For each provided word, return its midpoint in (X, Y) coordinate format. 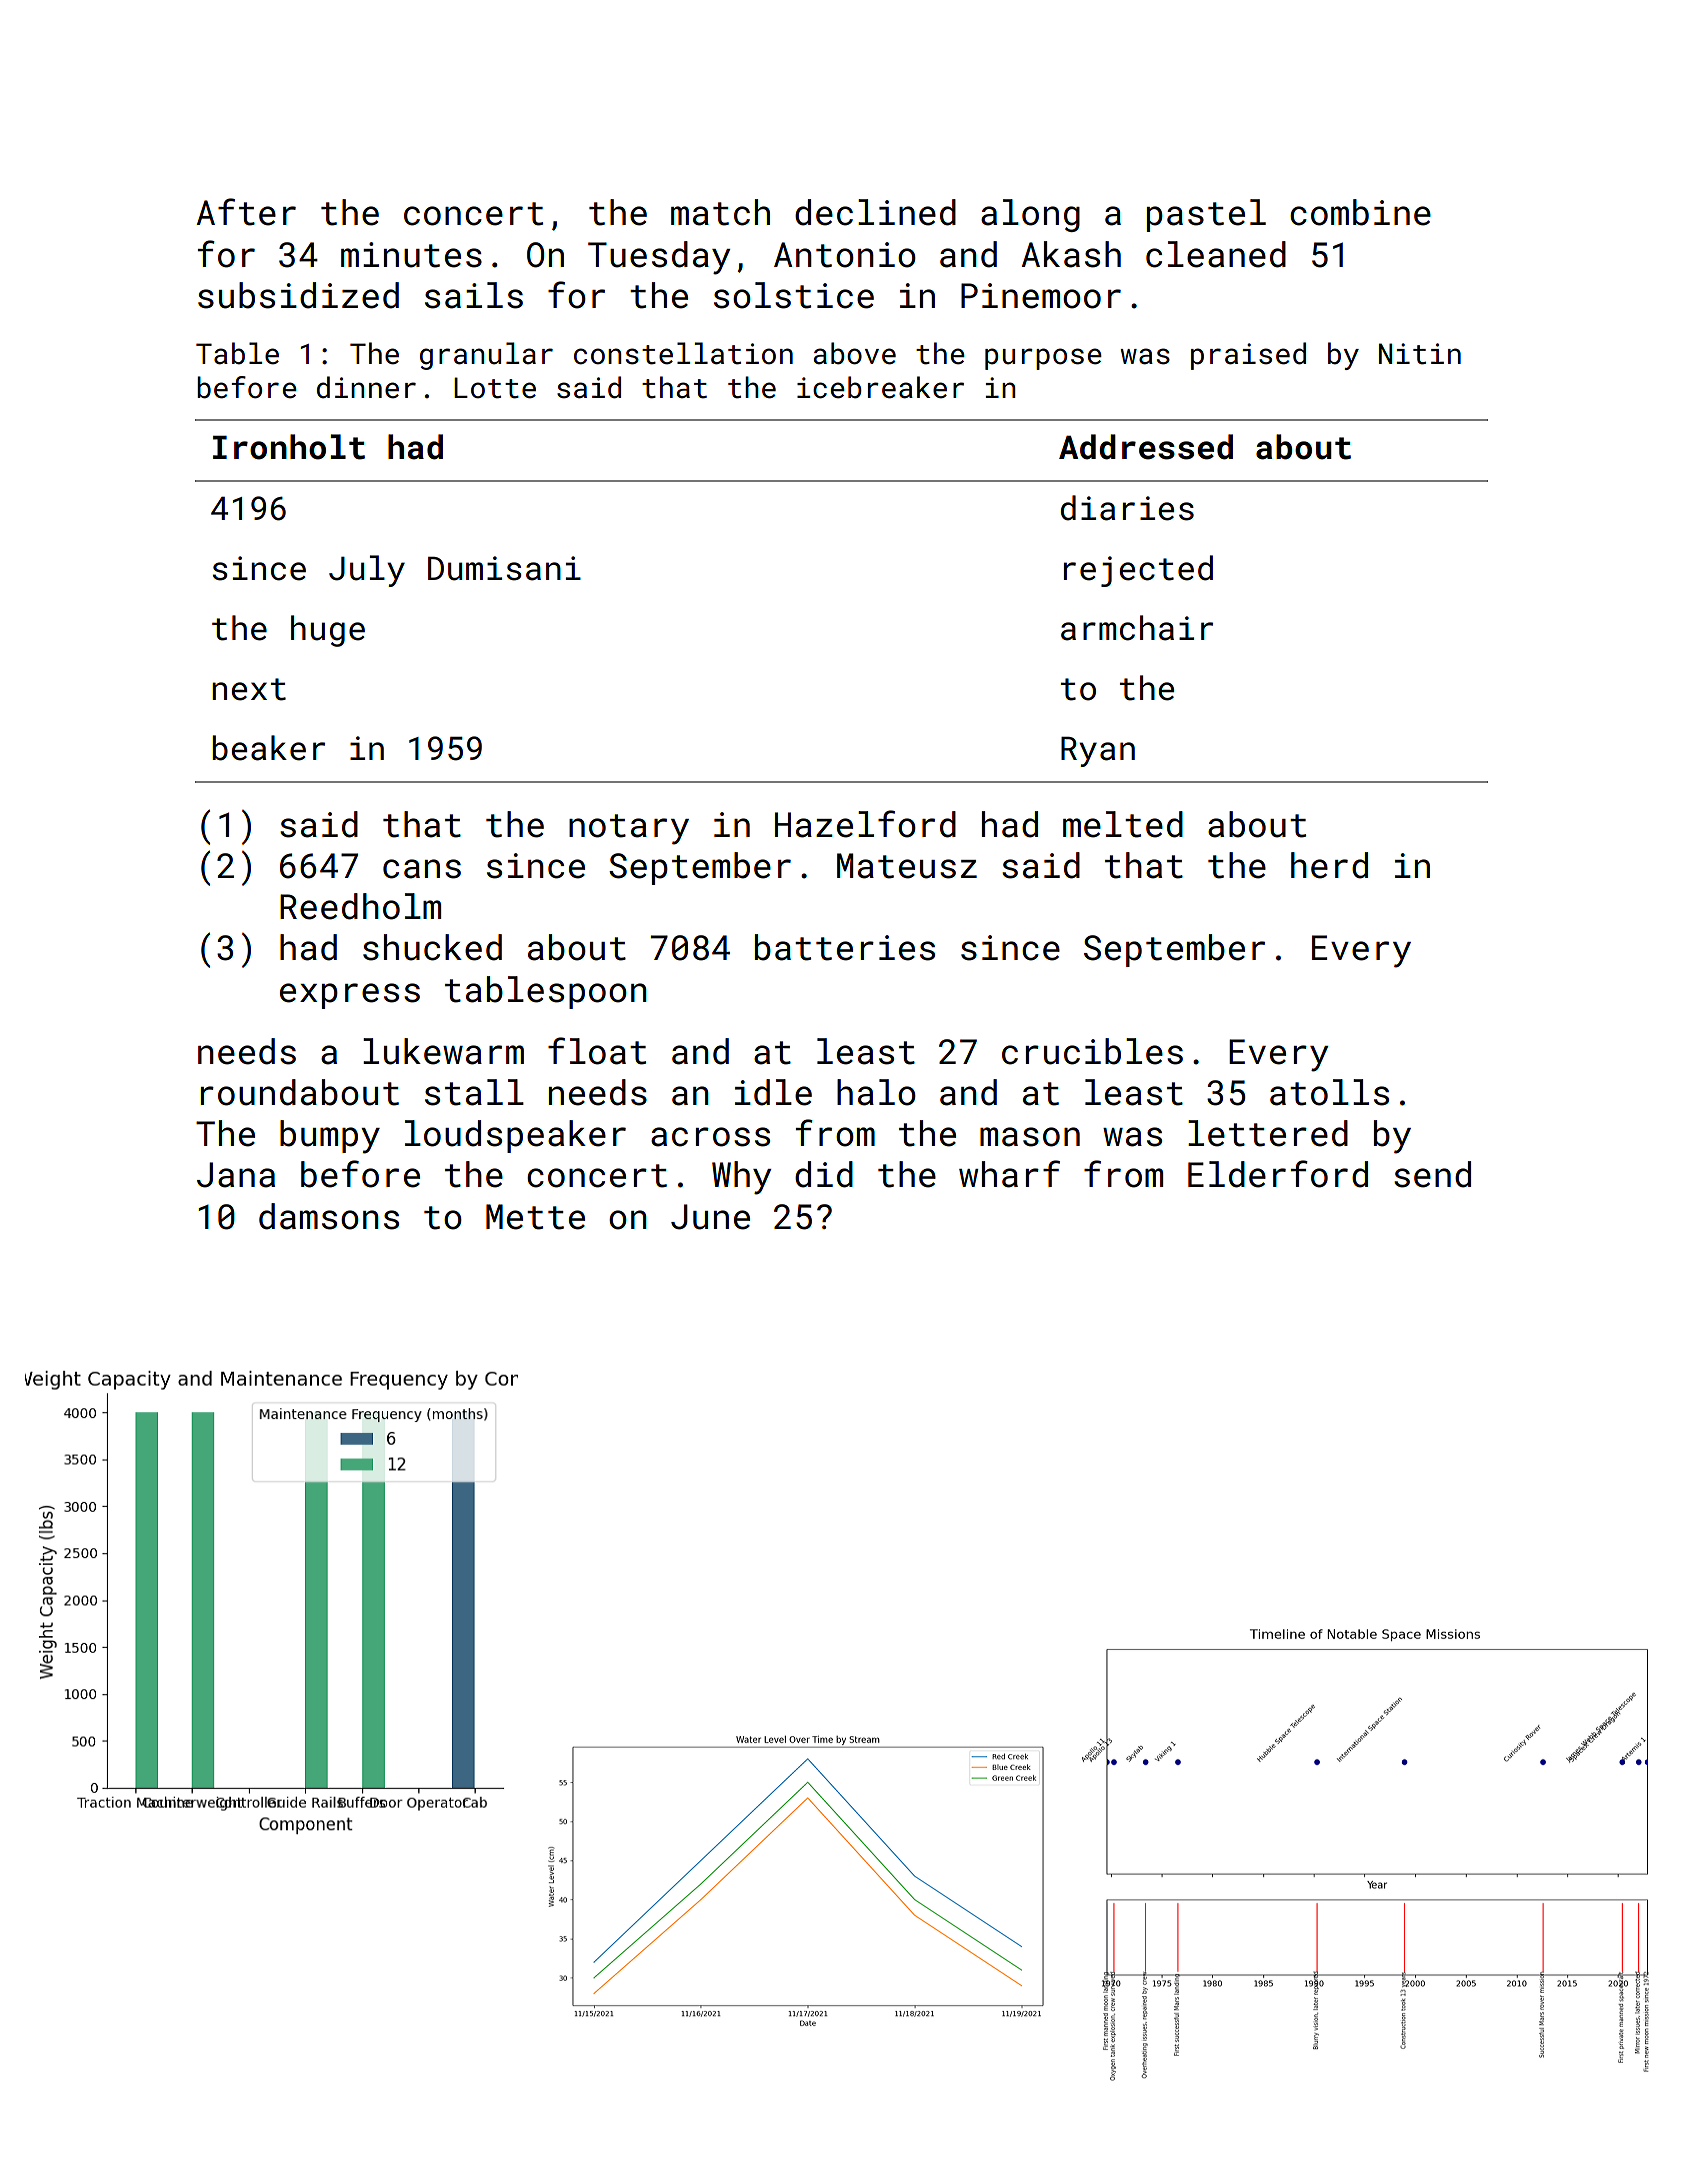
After (246, 212)
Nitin (1420, 354)
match (720, 212)
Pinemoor (1041, 296)
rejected (1138, 571)
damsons (329, 1216)
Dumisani (504, 568)
